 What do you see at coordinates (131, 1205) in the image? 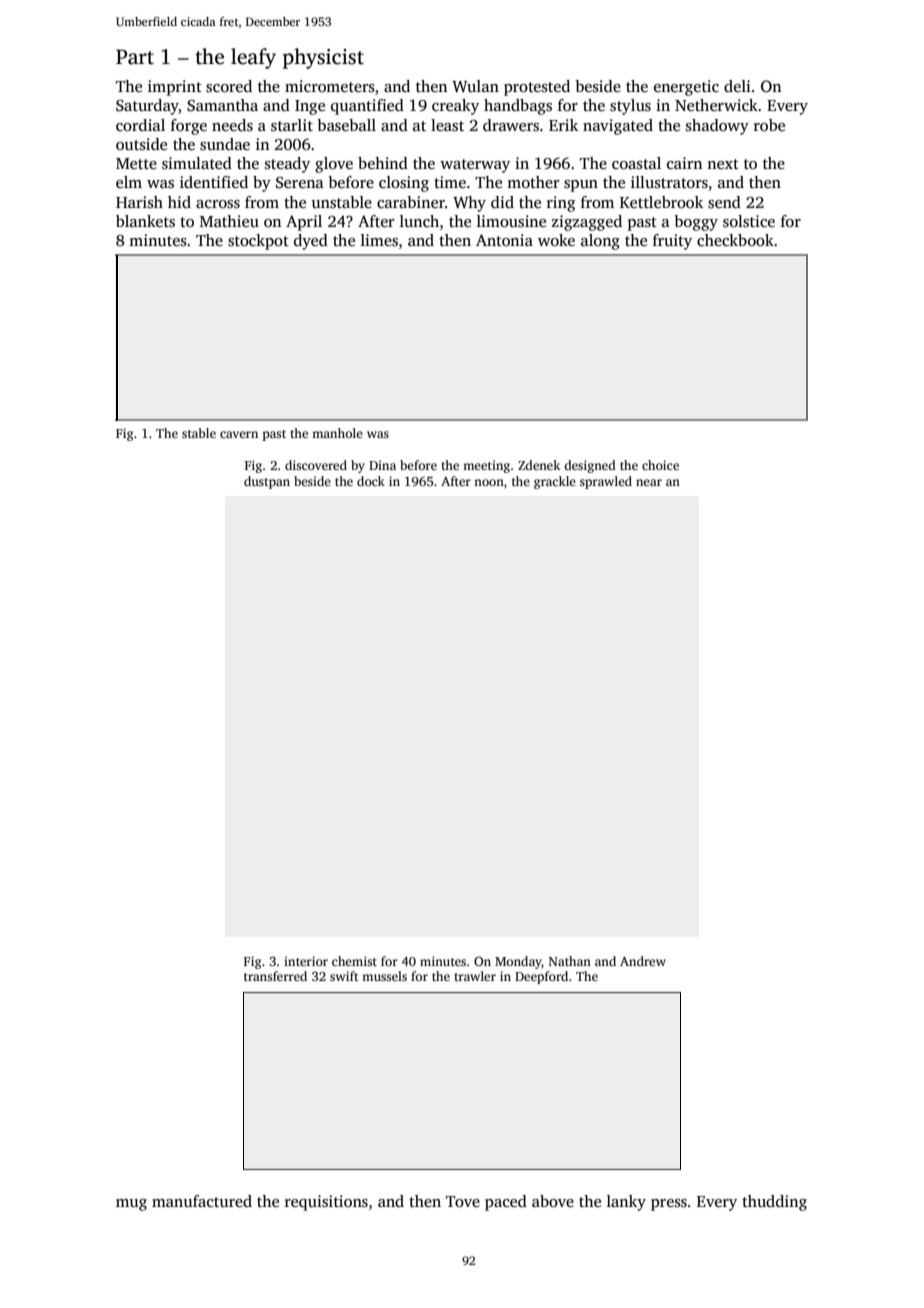
I see `mug` at bounding box center [131, 1205].
